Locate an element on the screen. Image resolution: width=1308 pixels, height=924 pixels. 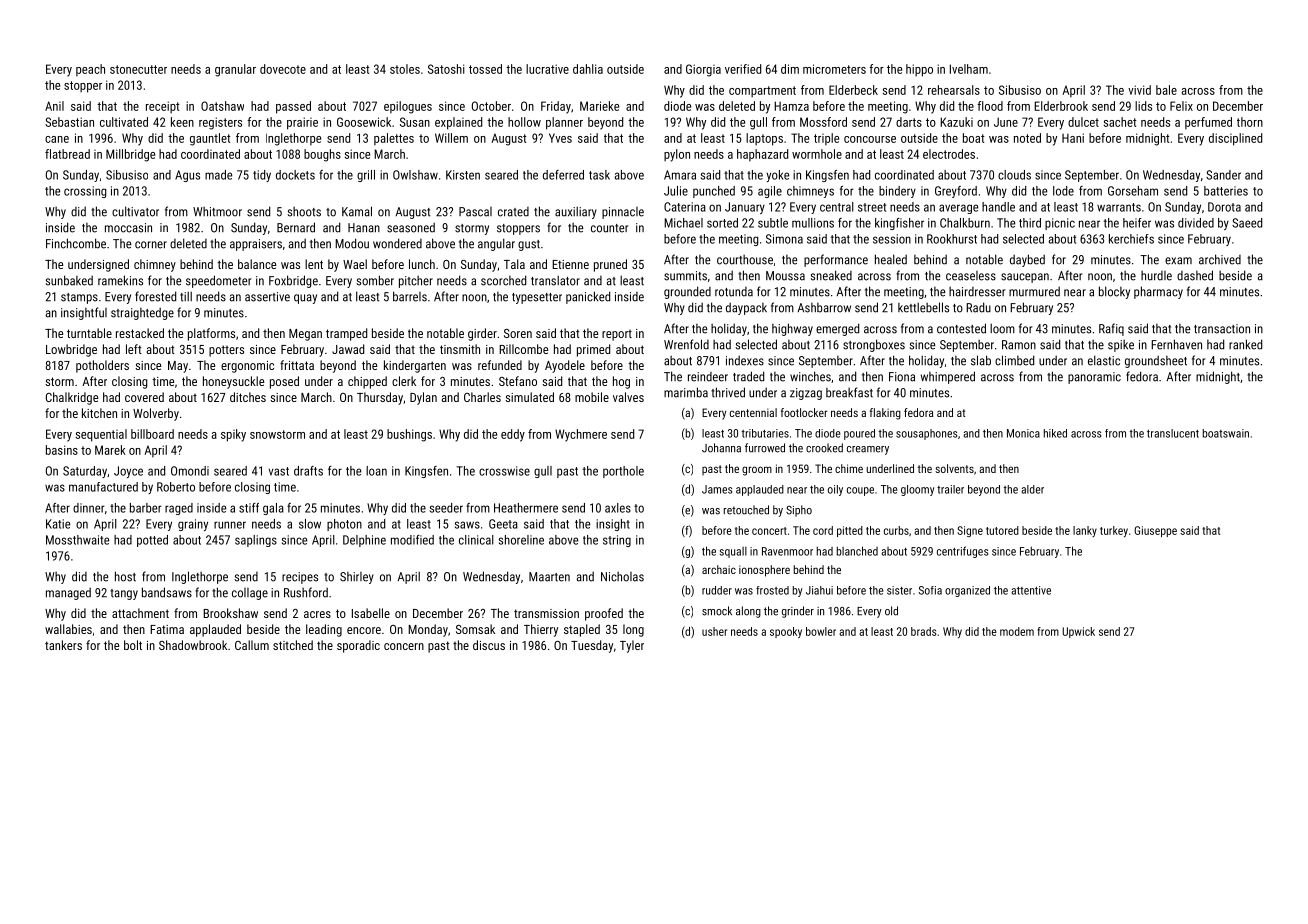
simulated is located at coordinates (529, 397).
